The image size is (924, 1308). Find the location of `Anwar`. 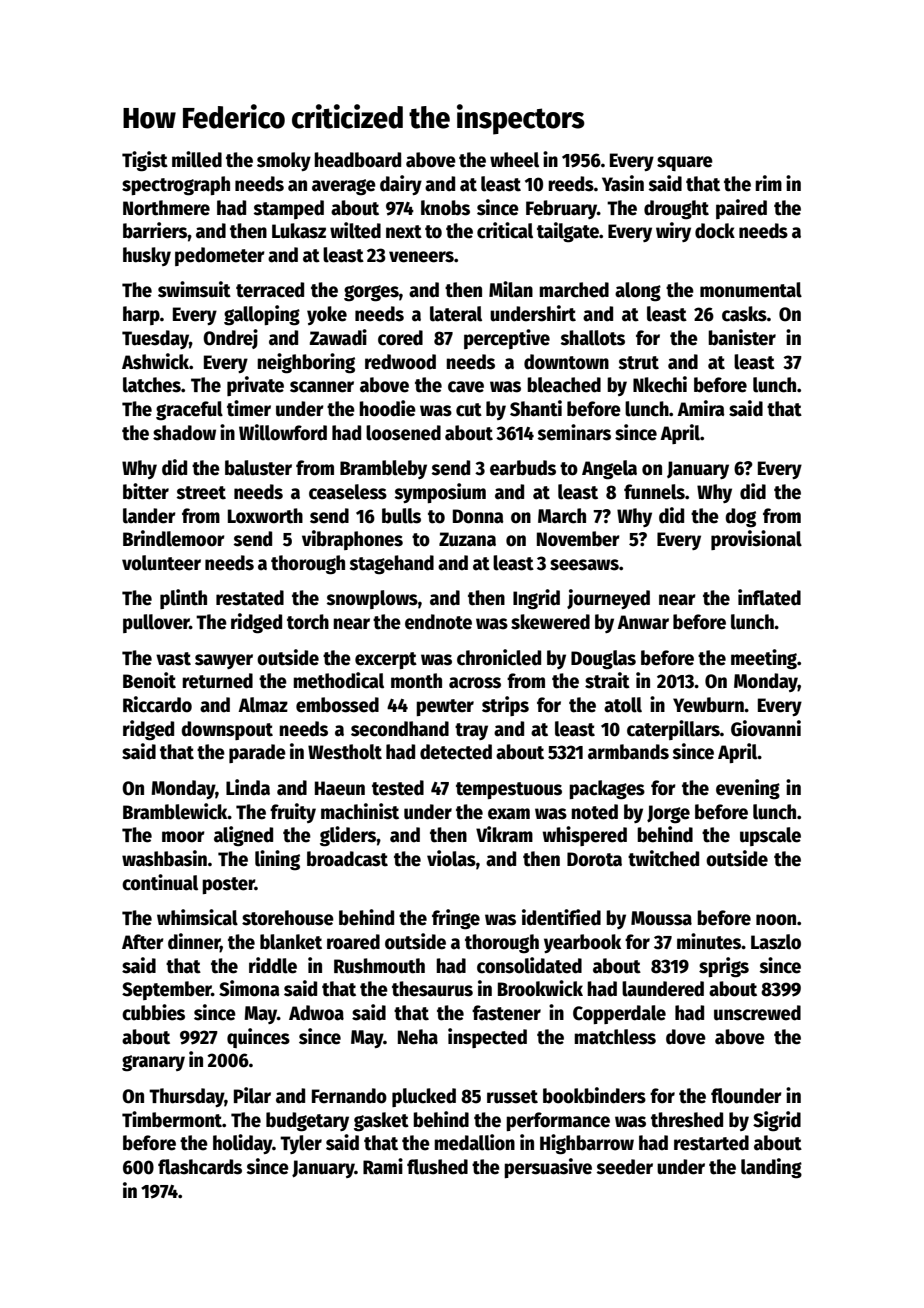

Anwar is located at coordinates (643, 622).
